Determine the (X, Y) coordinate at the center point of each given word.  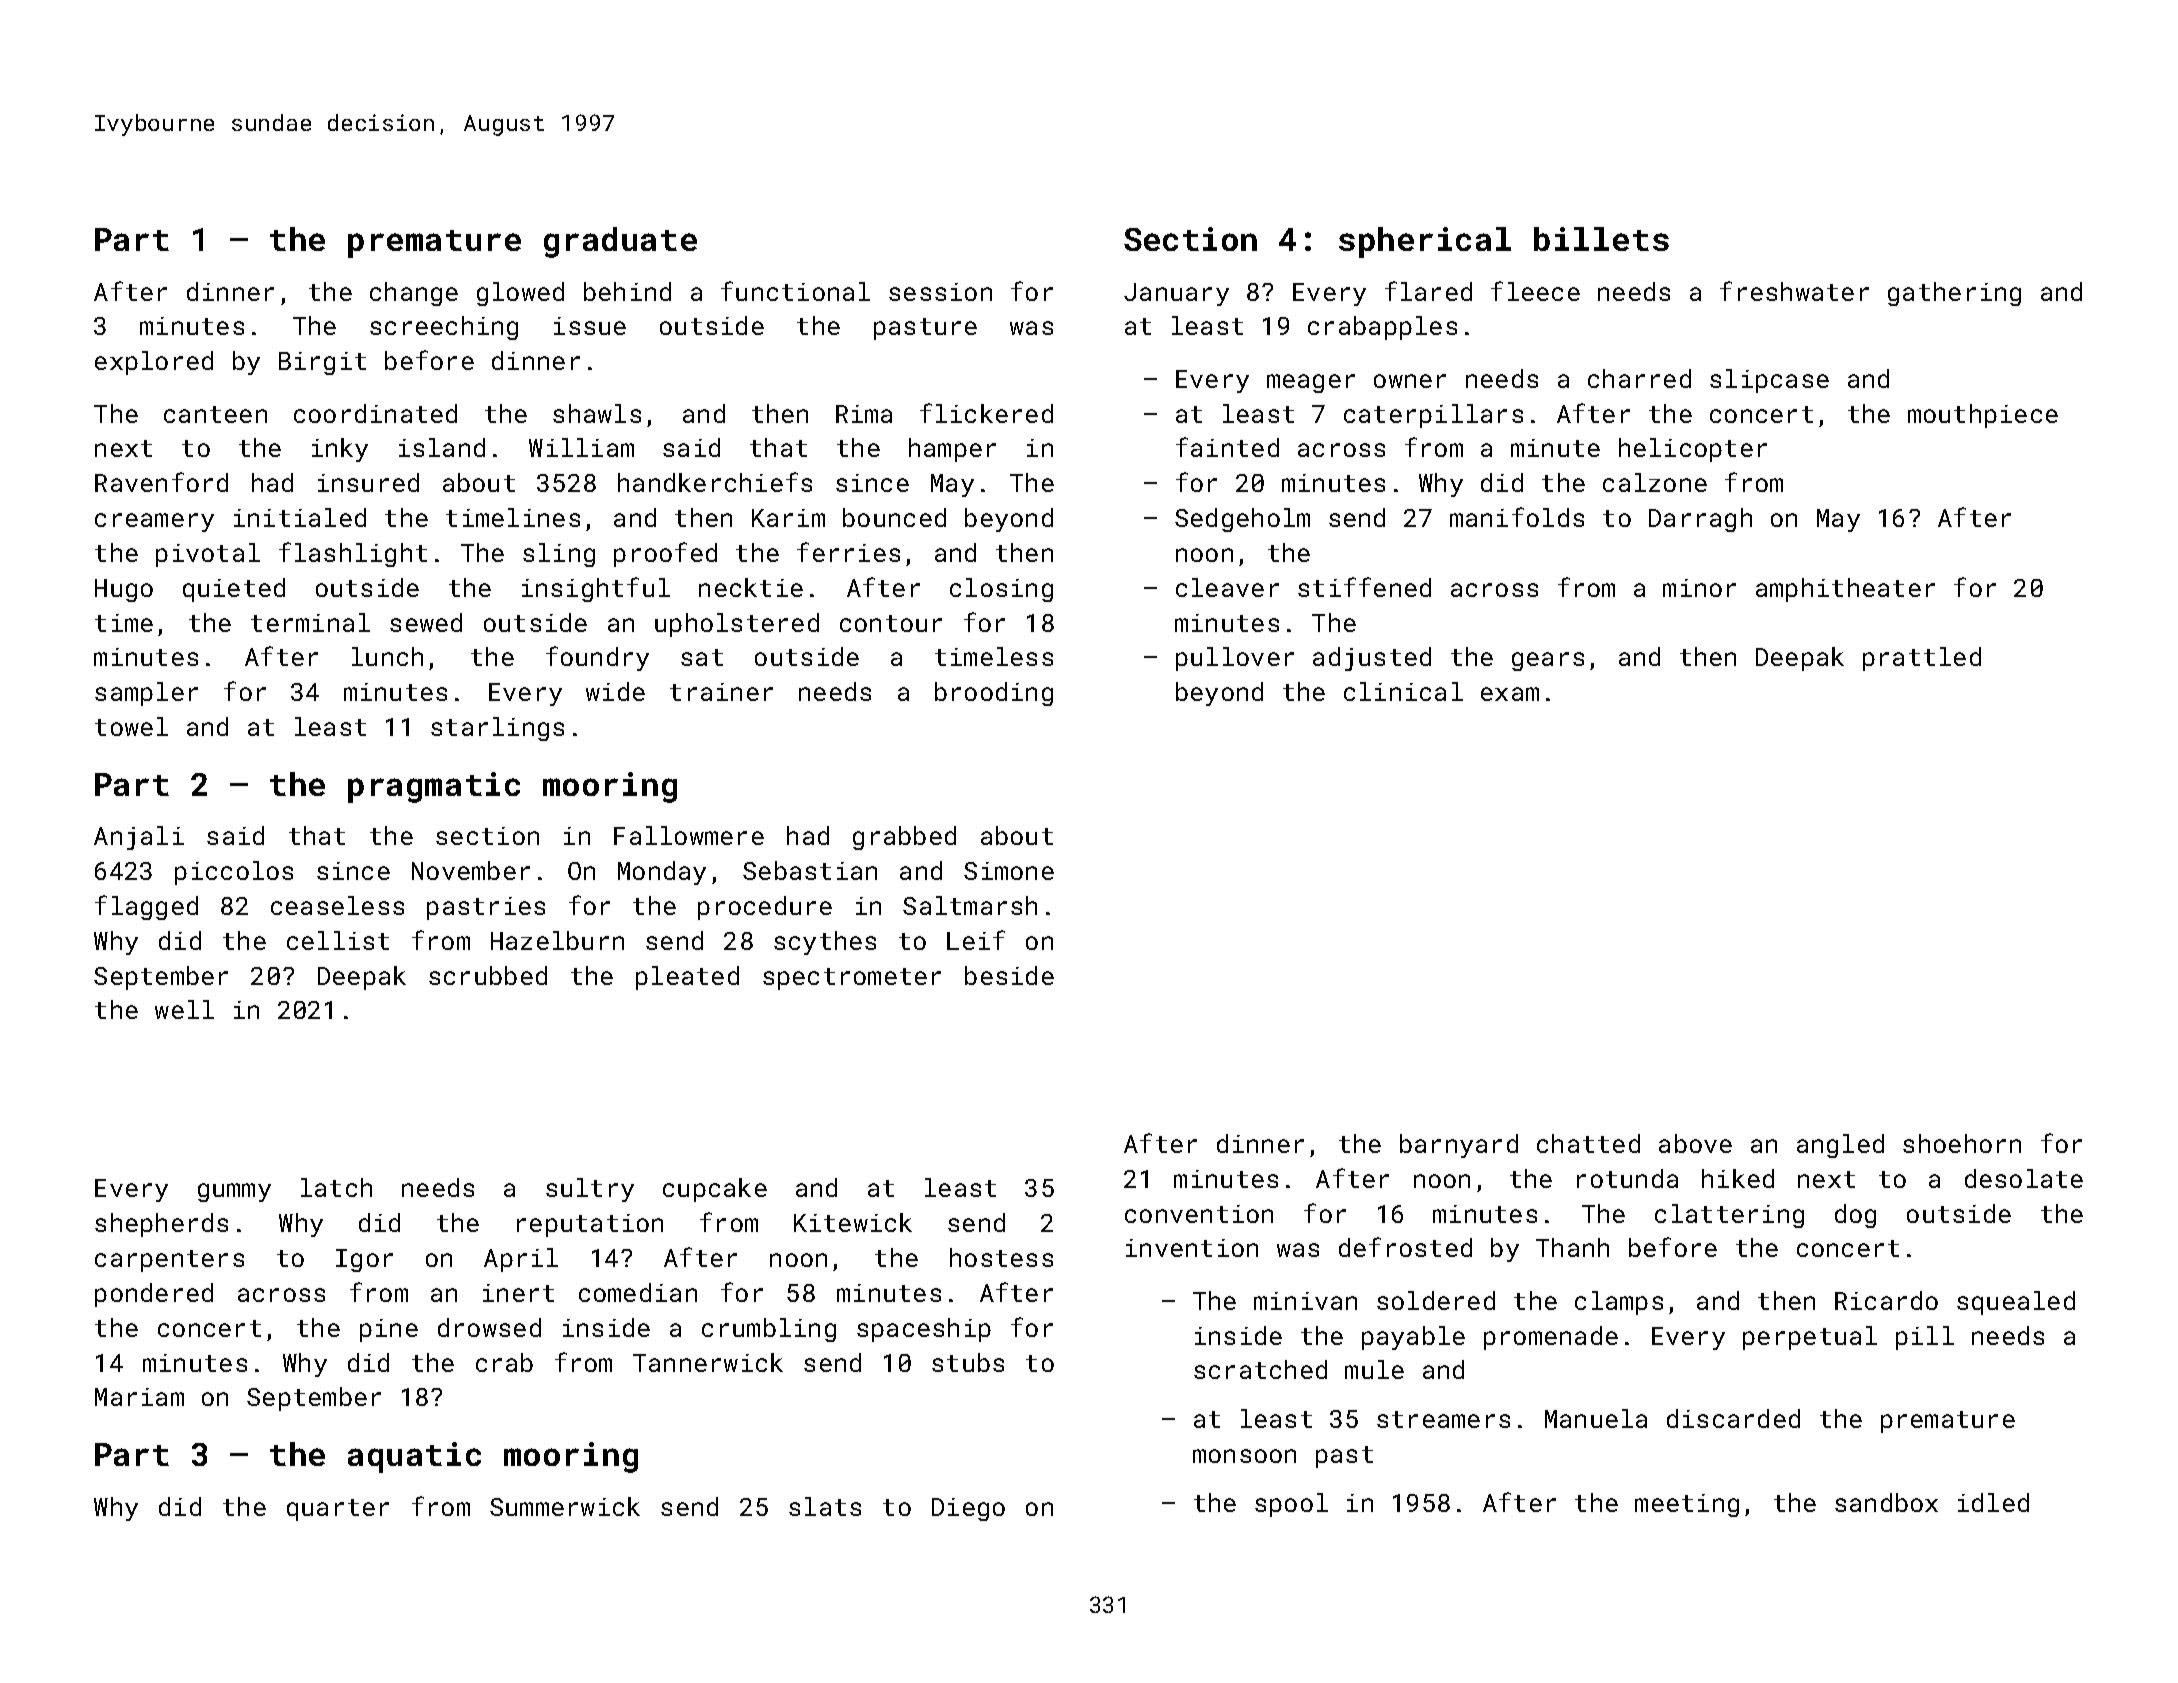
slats (825, 1506)
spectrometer (852, 979)
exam (1510, 694)
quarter (338, 1510)
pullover (1235, 659)
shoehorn (1962, 1143)
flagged (146, 907)
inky (340, 450)
